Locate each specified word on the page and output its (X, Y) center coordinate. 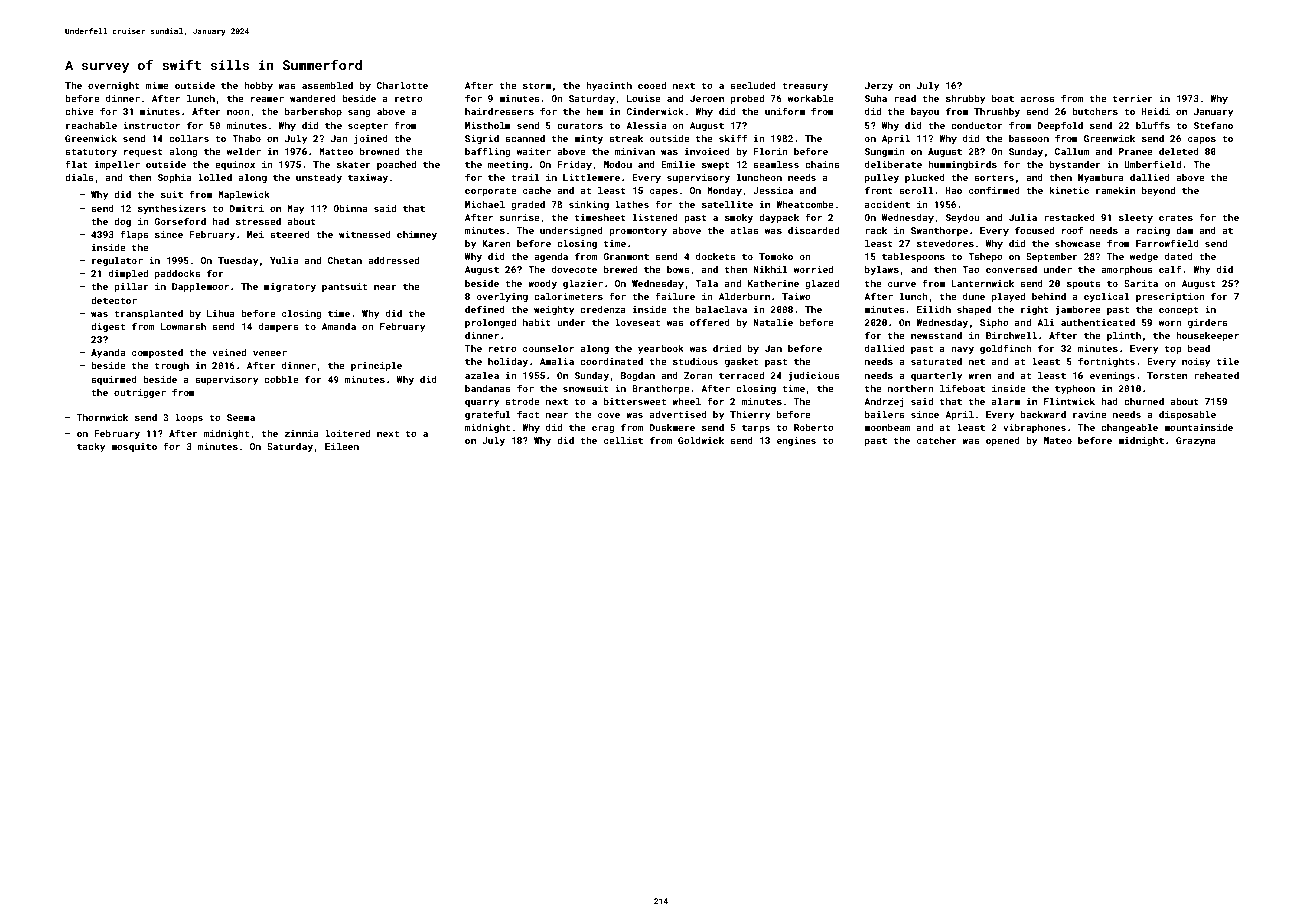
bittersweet (635, 401)
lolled (215, 177)
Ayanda (108, 353)
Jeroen (707, 98)
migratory (290, 287)
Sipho (994, 323)
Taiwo (796, 296)
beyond (1158, 191)
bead (1199, 348)
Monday (724, 191)
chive (79, 111)
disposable (1187, 415)
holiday (508, 362)
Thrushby (997, 112)
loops (189, 418)
